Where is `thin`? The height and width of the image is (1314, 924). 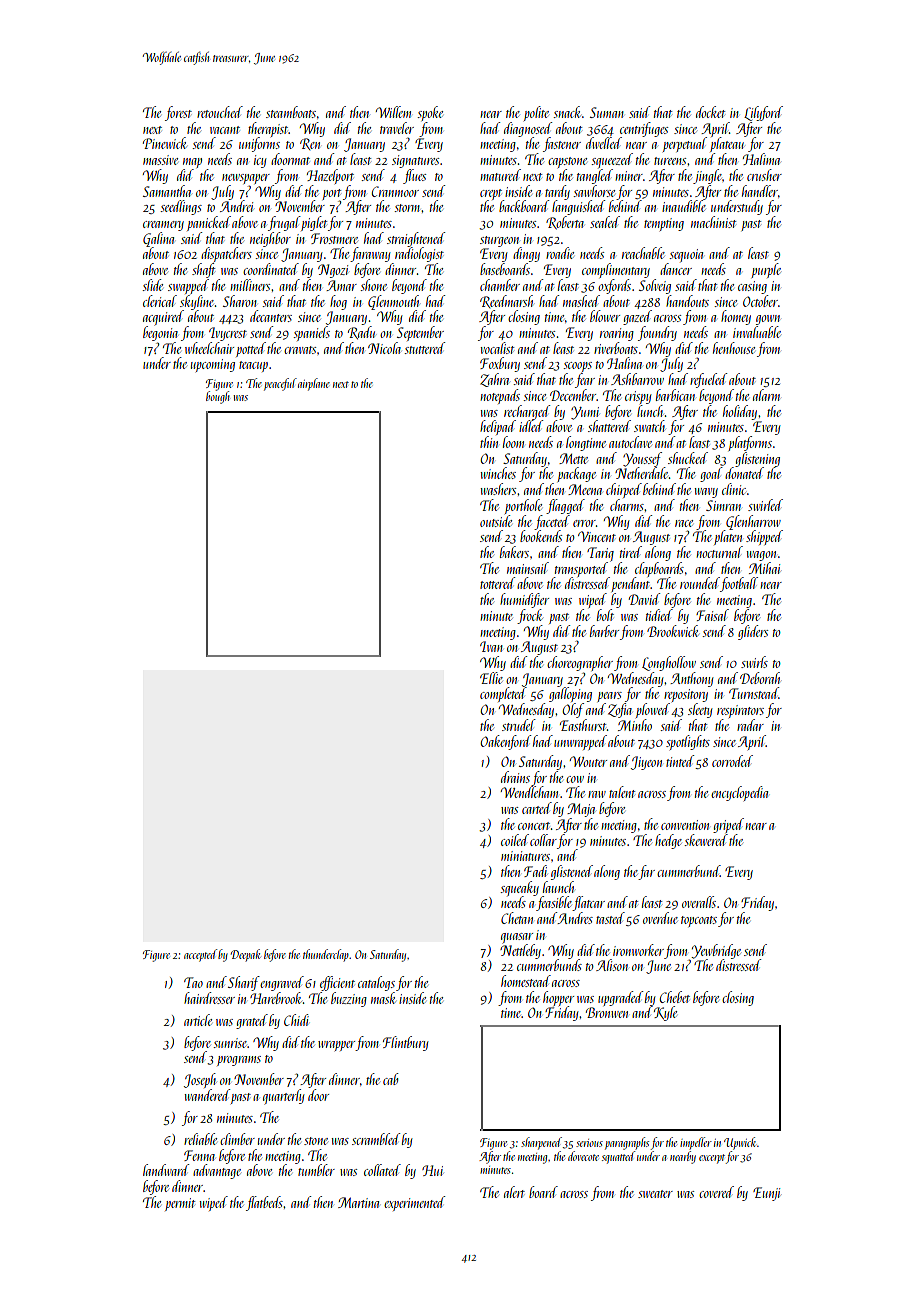
thin is located at coordinates (489, 442).
